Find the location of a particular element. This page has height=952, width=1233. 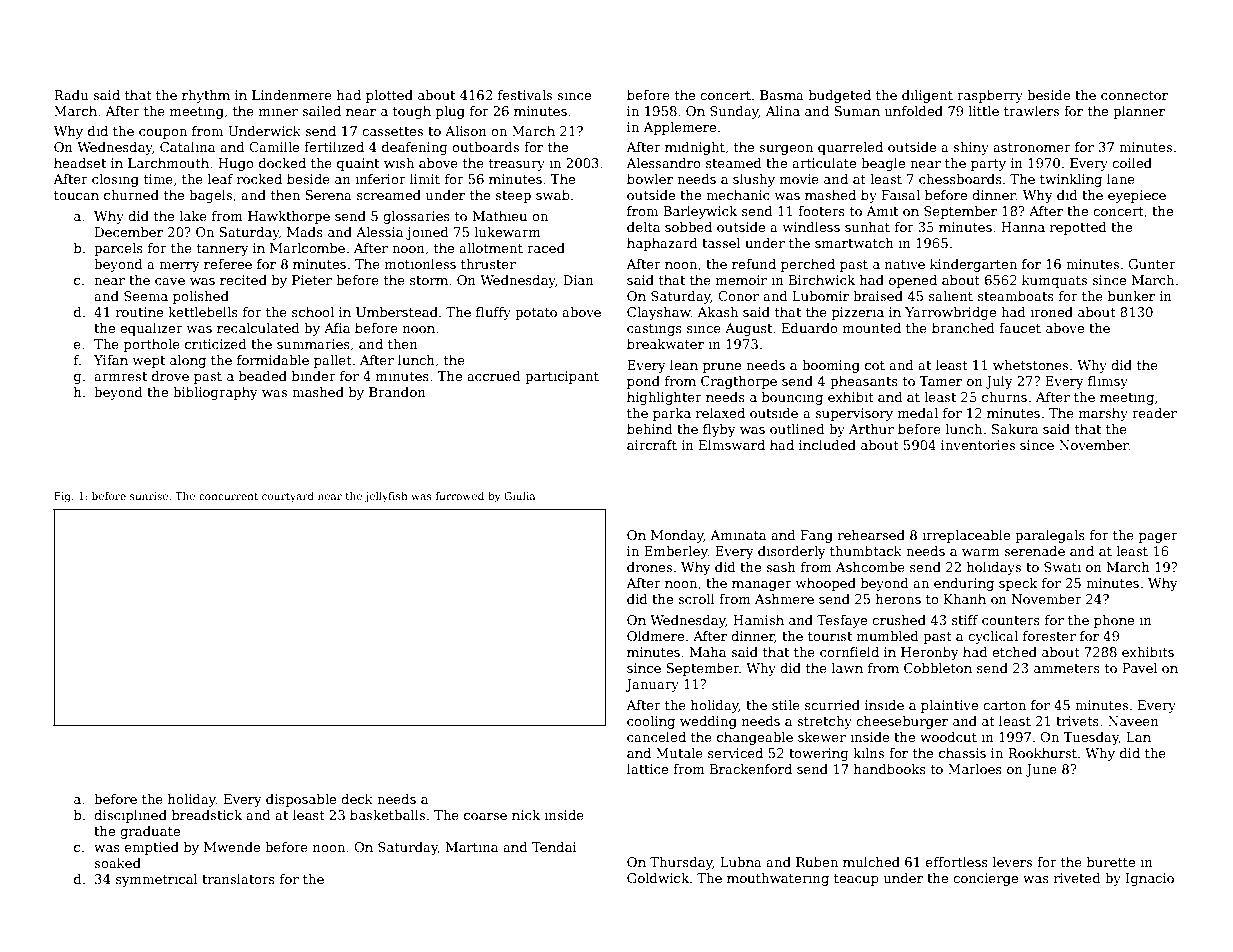

scroll is located at coordinates (696, 599).
